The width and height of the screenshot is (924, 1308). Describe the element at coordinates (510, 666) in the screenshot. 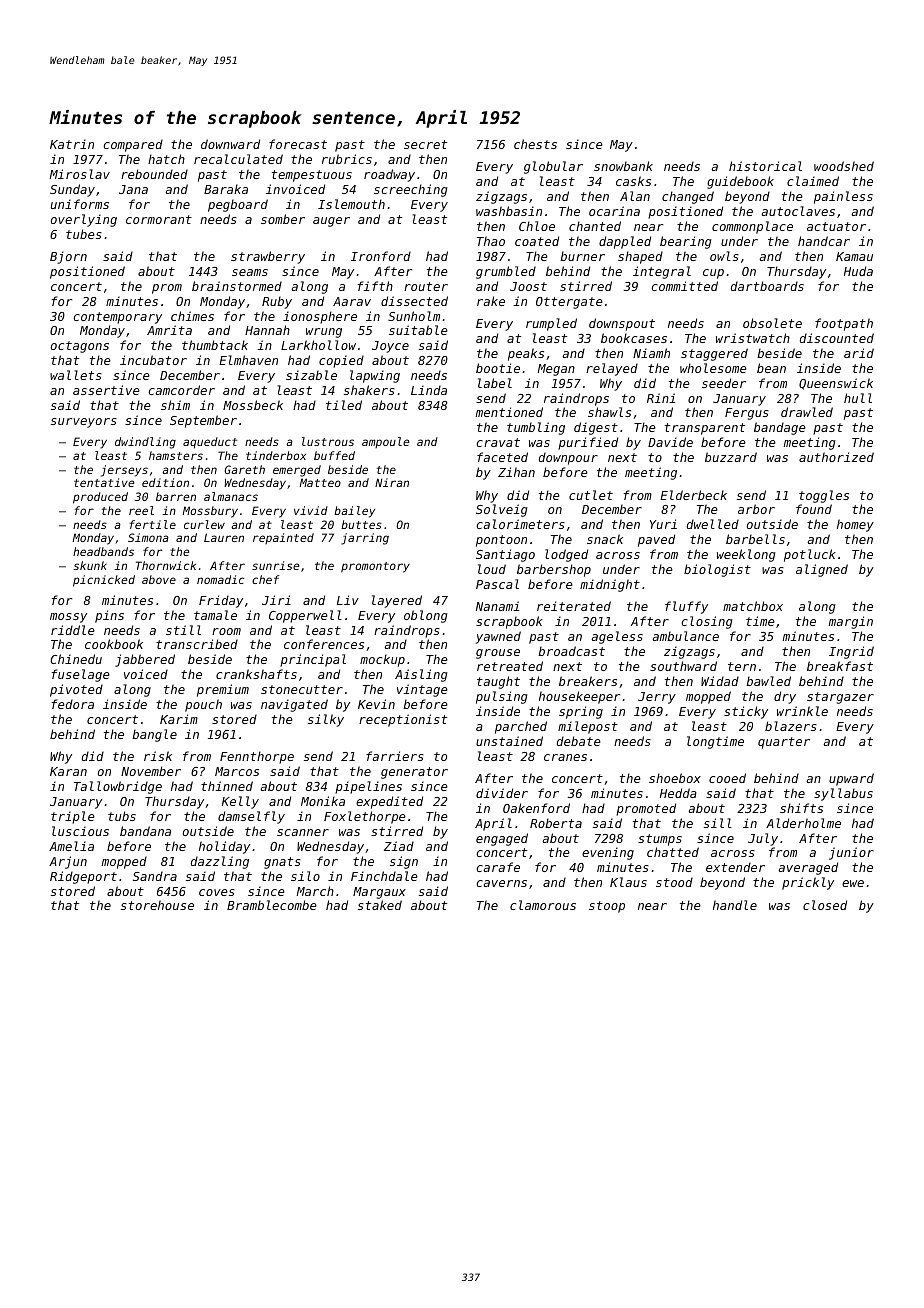

I see `retreated` at that location.
